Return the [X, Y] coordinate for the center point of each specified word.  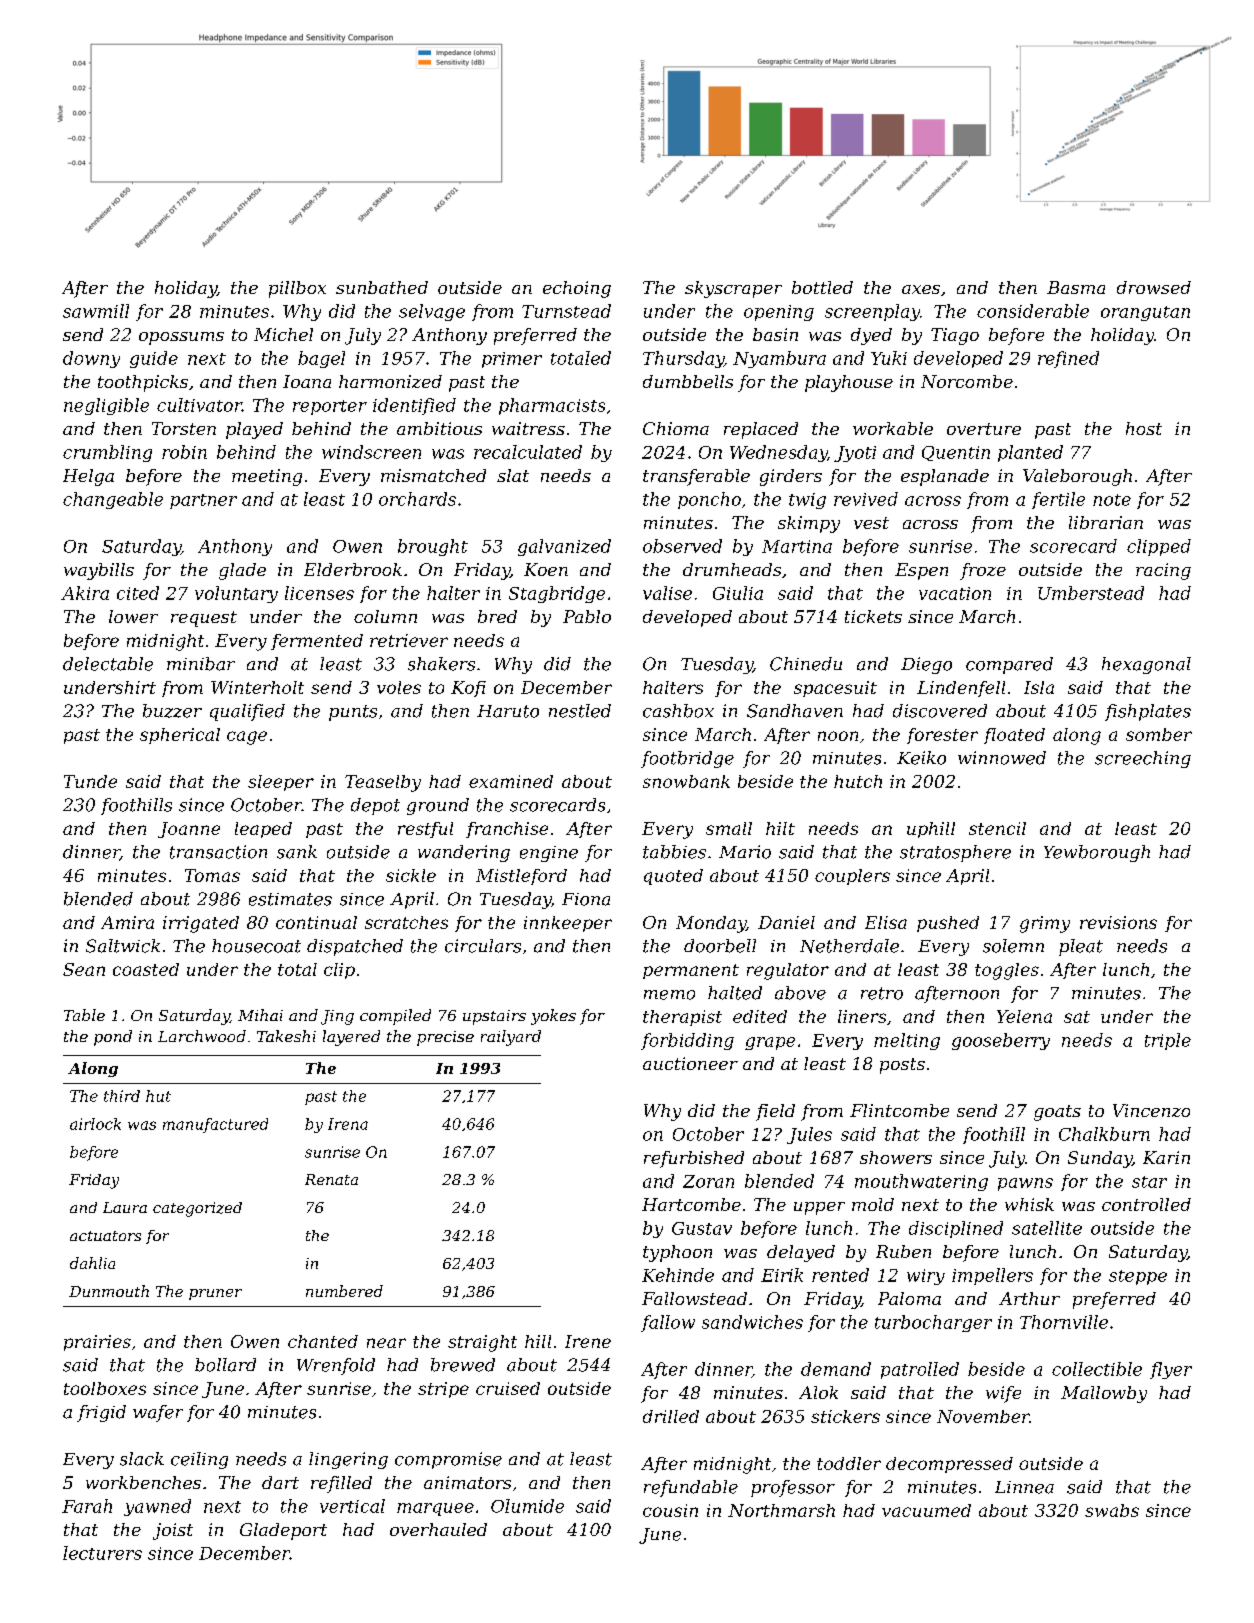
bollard [225, 1365]
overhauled [438, 1529]
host [1144, 428]
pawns [1025, 1184]
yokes [553, 1017]
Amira [127, 922]
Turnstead [566, 311]
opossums [181, 338]
